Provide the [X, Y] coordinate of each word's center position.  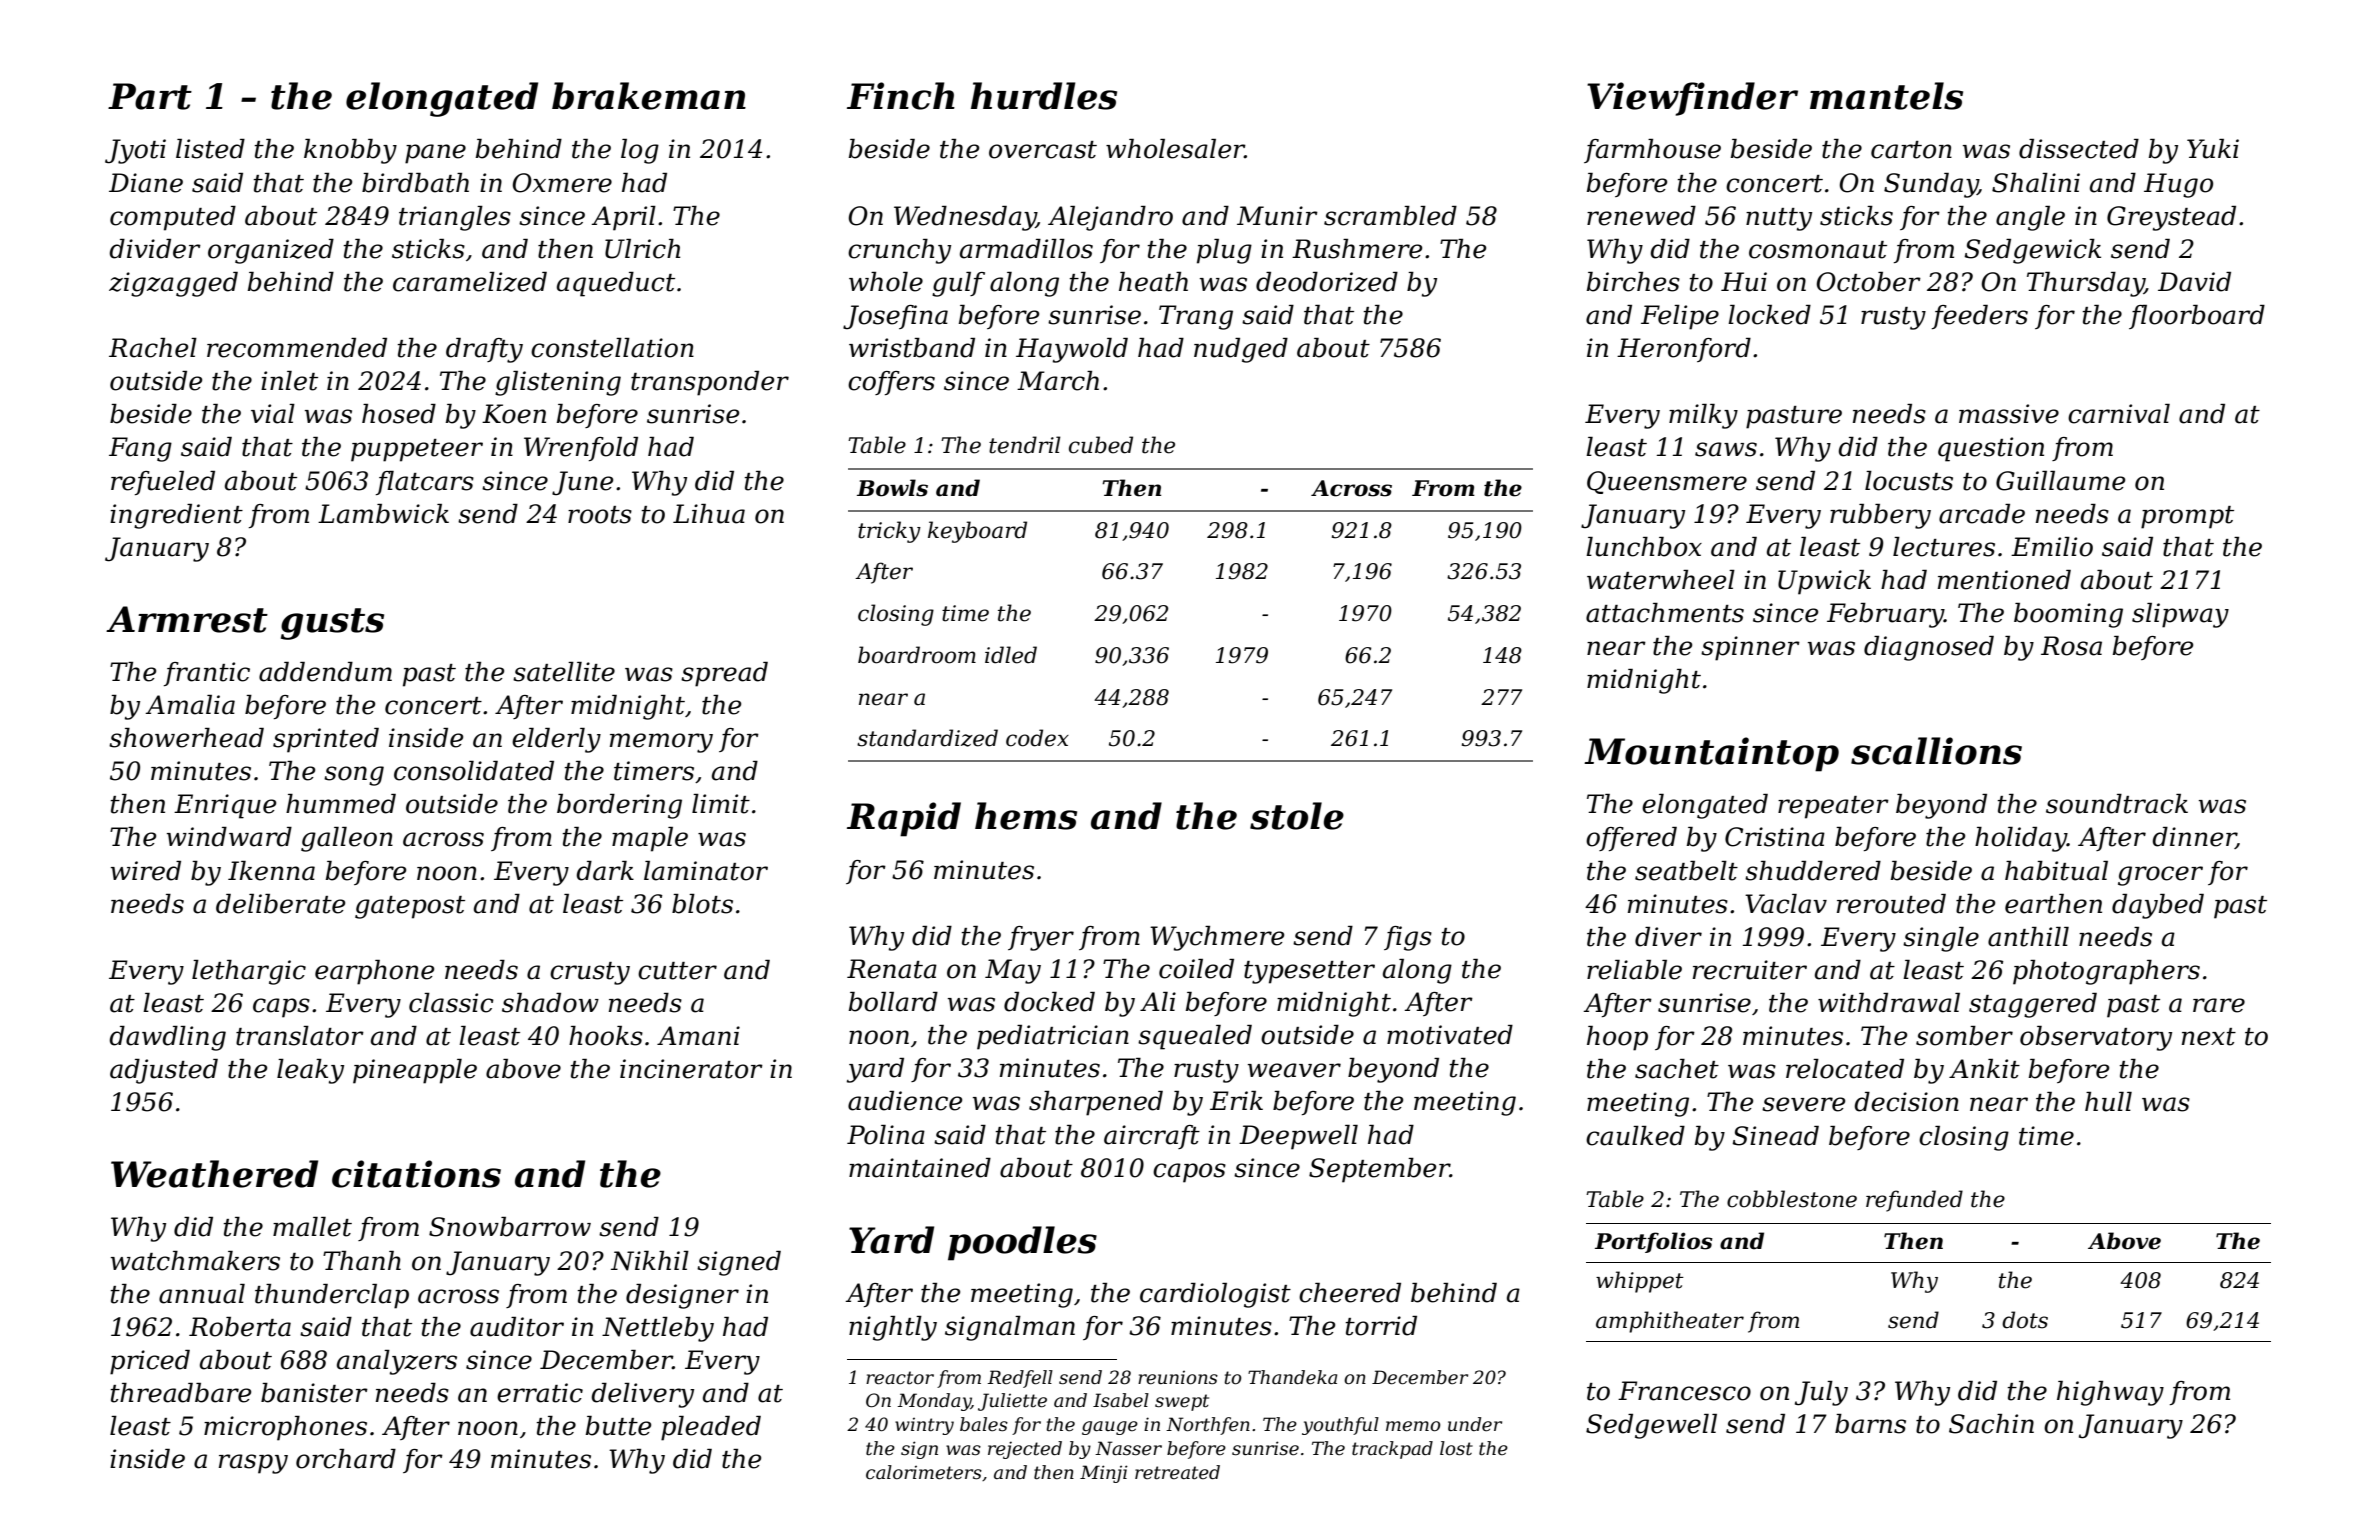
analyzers [397, 1362]
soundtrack [2117, 804]
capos [1189, 1173]
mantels [1886, 96]
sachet [1677, 1069]
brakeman [649, 96]
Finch [901, 96]
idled [1011, 655]
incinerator [691, 1069]
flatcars [425, 483]
